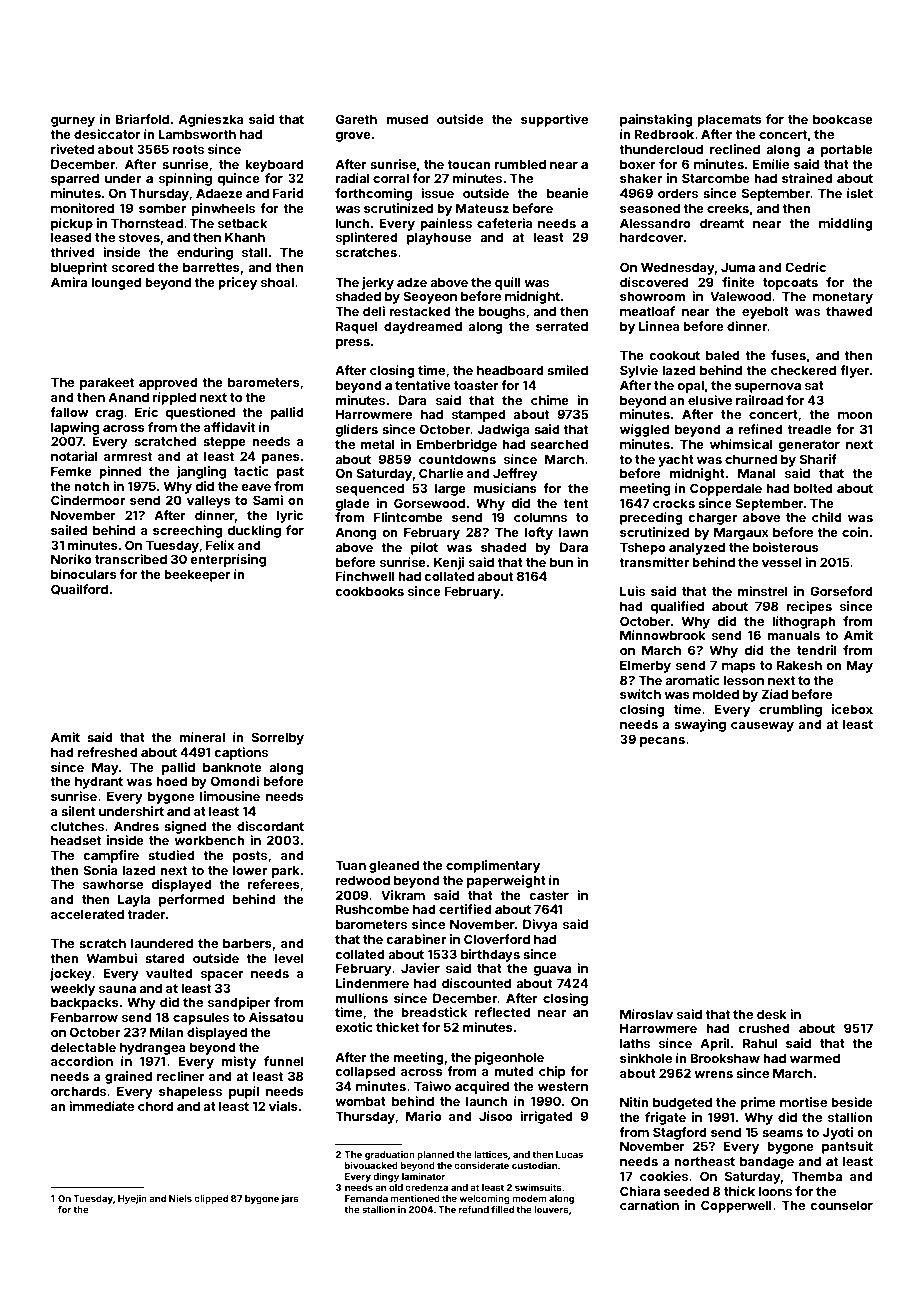 This screenshot has width=924, height=1308. Describe the element at coordinates (132, 1199) in the screenshot. I see `Hyejin` at that location.
